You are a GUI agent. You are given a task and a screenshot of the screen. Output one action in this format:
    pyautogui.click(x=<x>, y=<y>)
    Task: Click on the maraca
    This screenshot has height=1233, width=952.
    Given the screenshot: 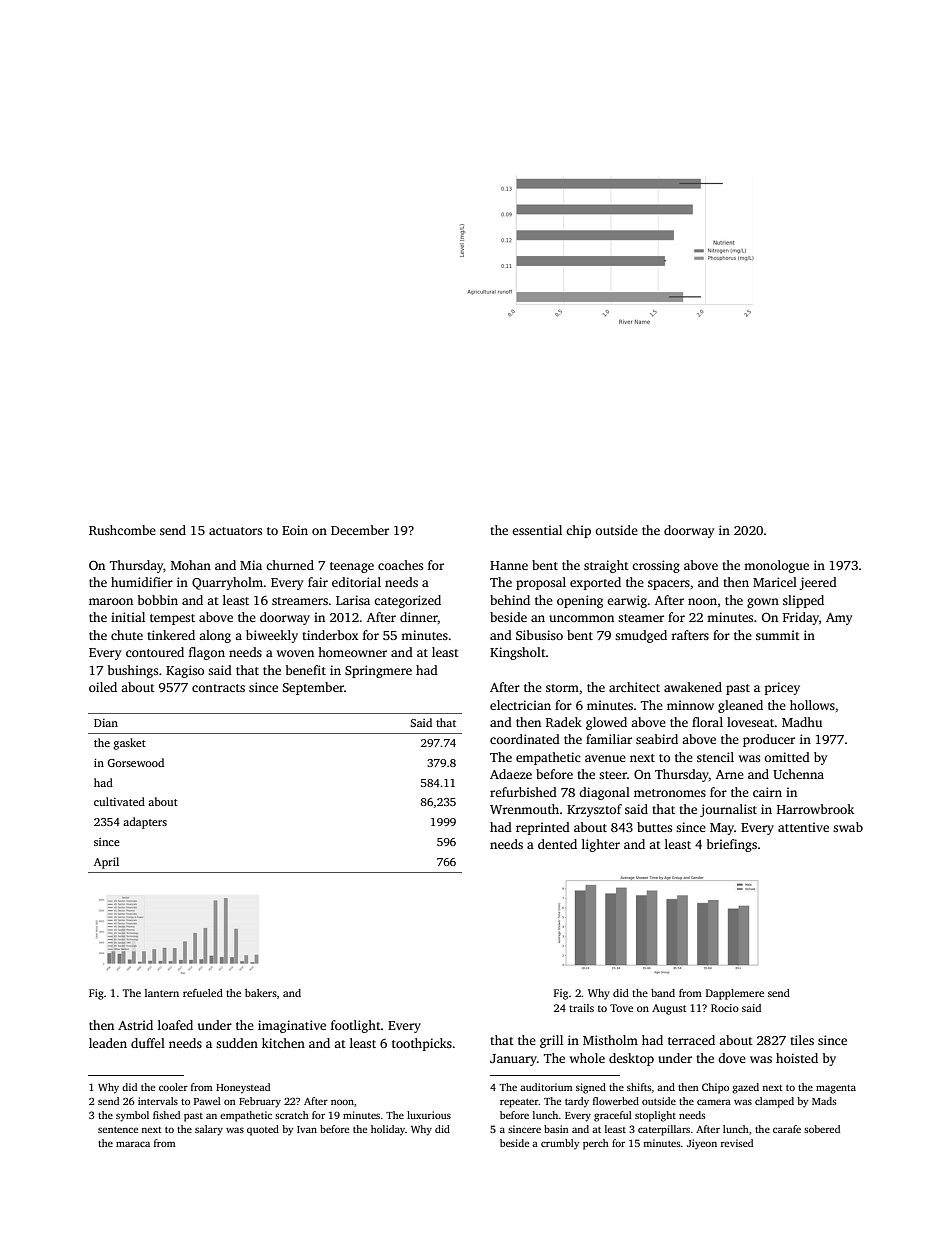 What is the action you would take?
    pyautogui.click(x=133, y=1144)
